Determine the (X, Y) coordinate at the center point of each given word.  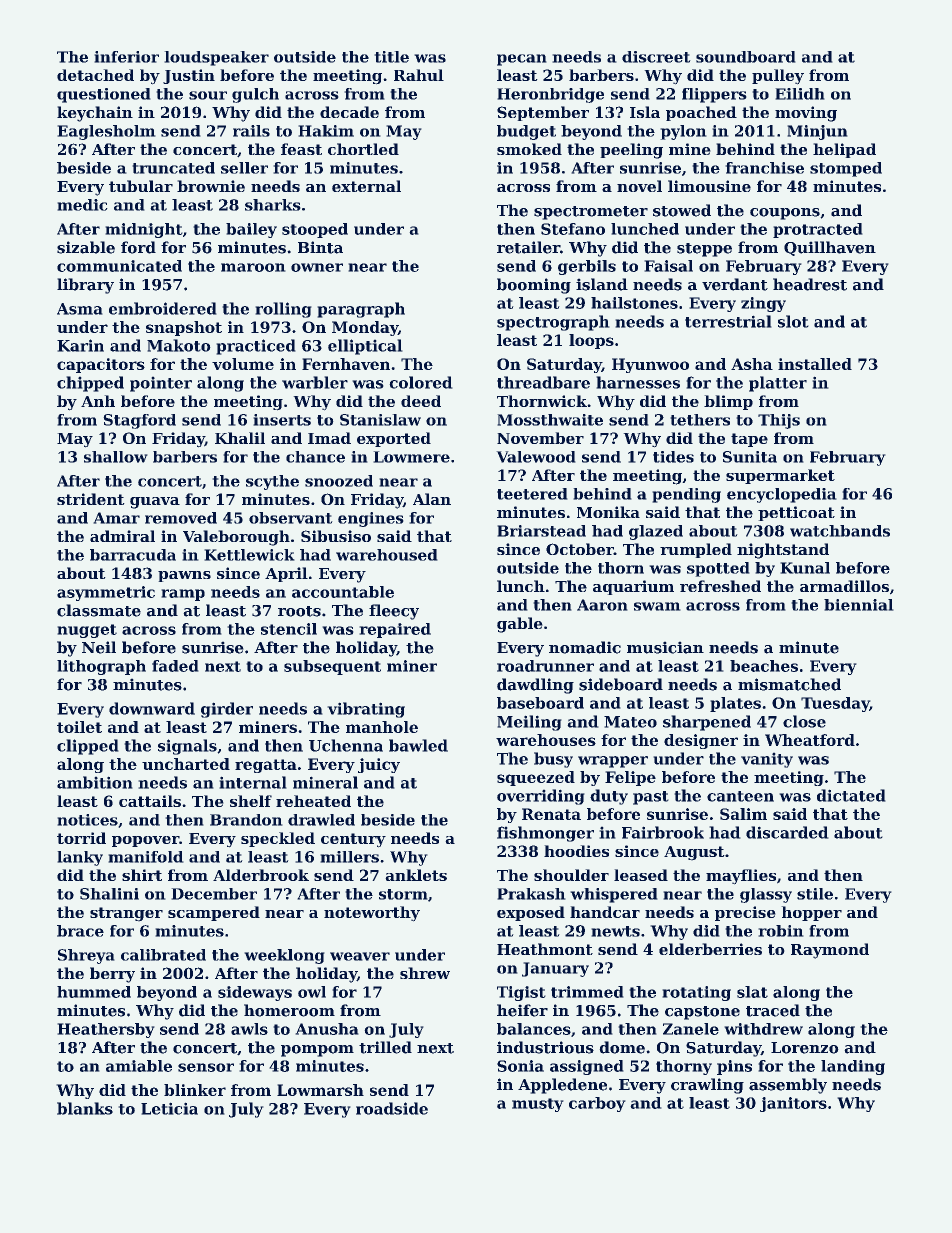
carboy (597, 1104)
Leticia (169, 1108)
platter (778, 384)
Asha (752, 364)
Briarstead (541, 531)
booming (534, 286)
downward (152, 708)
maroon (253, 267)
